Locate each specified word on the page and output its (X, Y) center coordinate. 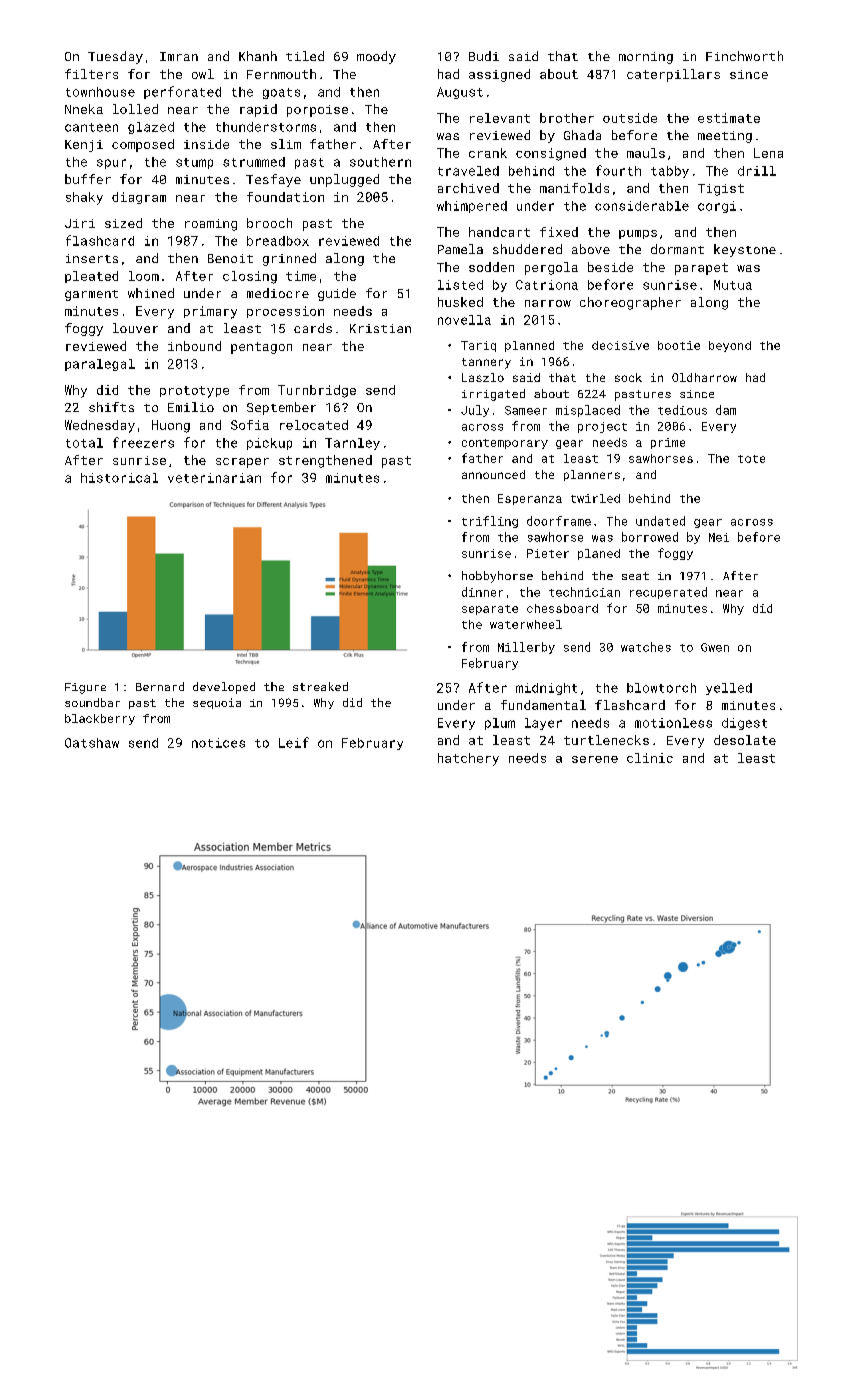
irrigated (493, 395)
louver (135, 328)
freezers (143, 442)
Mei (719, 537)
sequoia (217, 703)
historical (119, 478)
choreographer (630, 303)
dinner (482, 592)
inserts (92, 258)
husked (460, 302)
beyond (730, 346)
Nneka (84, 109)
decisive (620, 345)
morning (646, 58)
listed (460, 285)
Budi (484, 56)
